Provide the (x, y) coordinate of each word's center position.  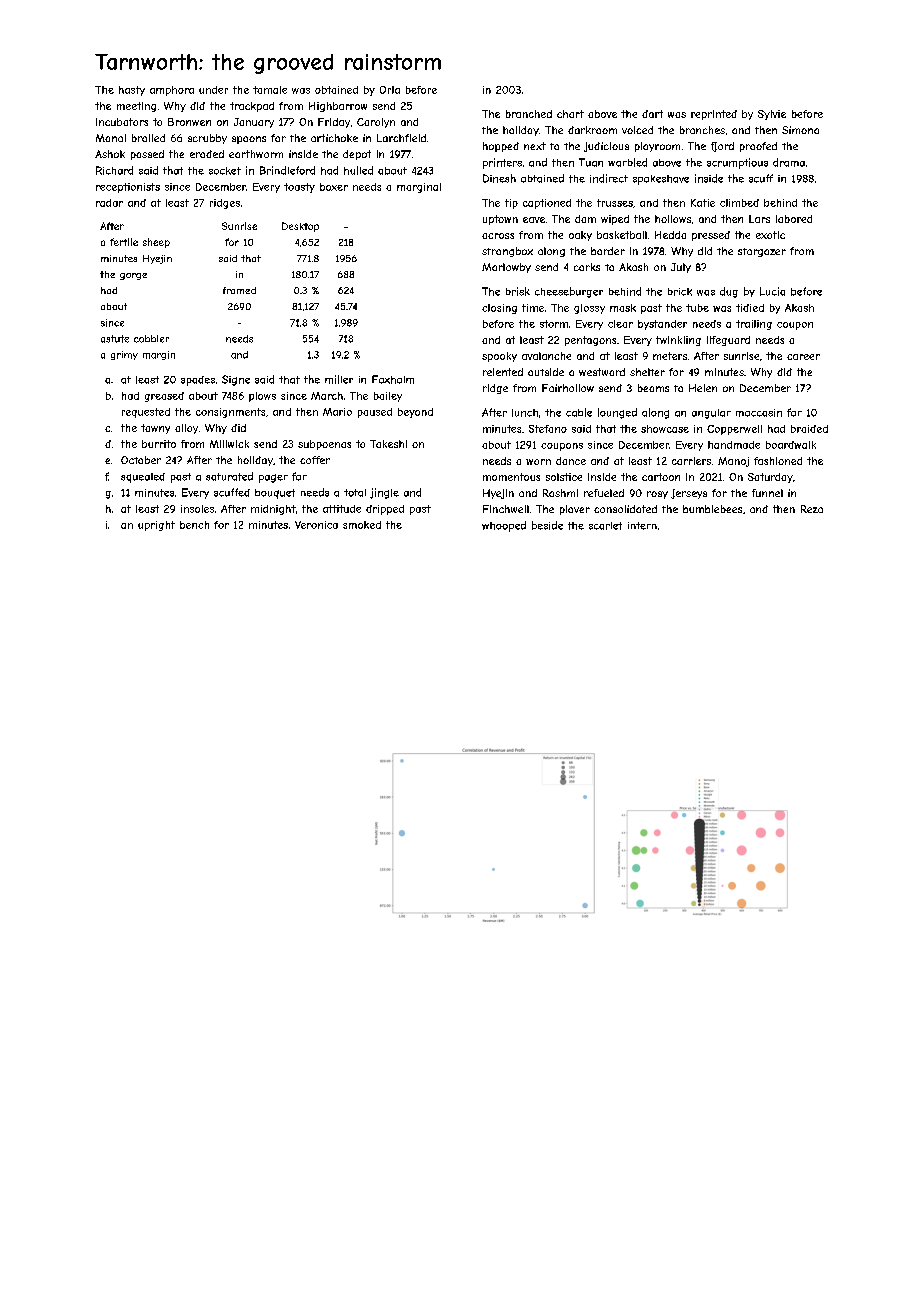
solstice (564, 477)
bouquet (275, 494)
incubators (122, 122)
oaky (580, 236)
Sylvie (772, 115)
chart (570, 114)
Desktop (300, 227)
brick (680, 292)
